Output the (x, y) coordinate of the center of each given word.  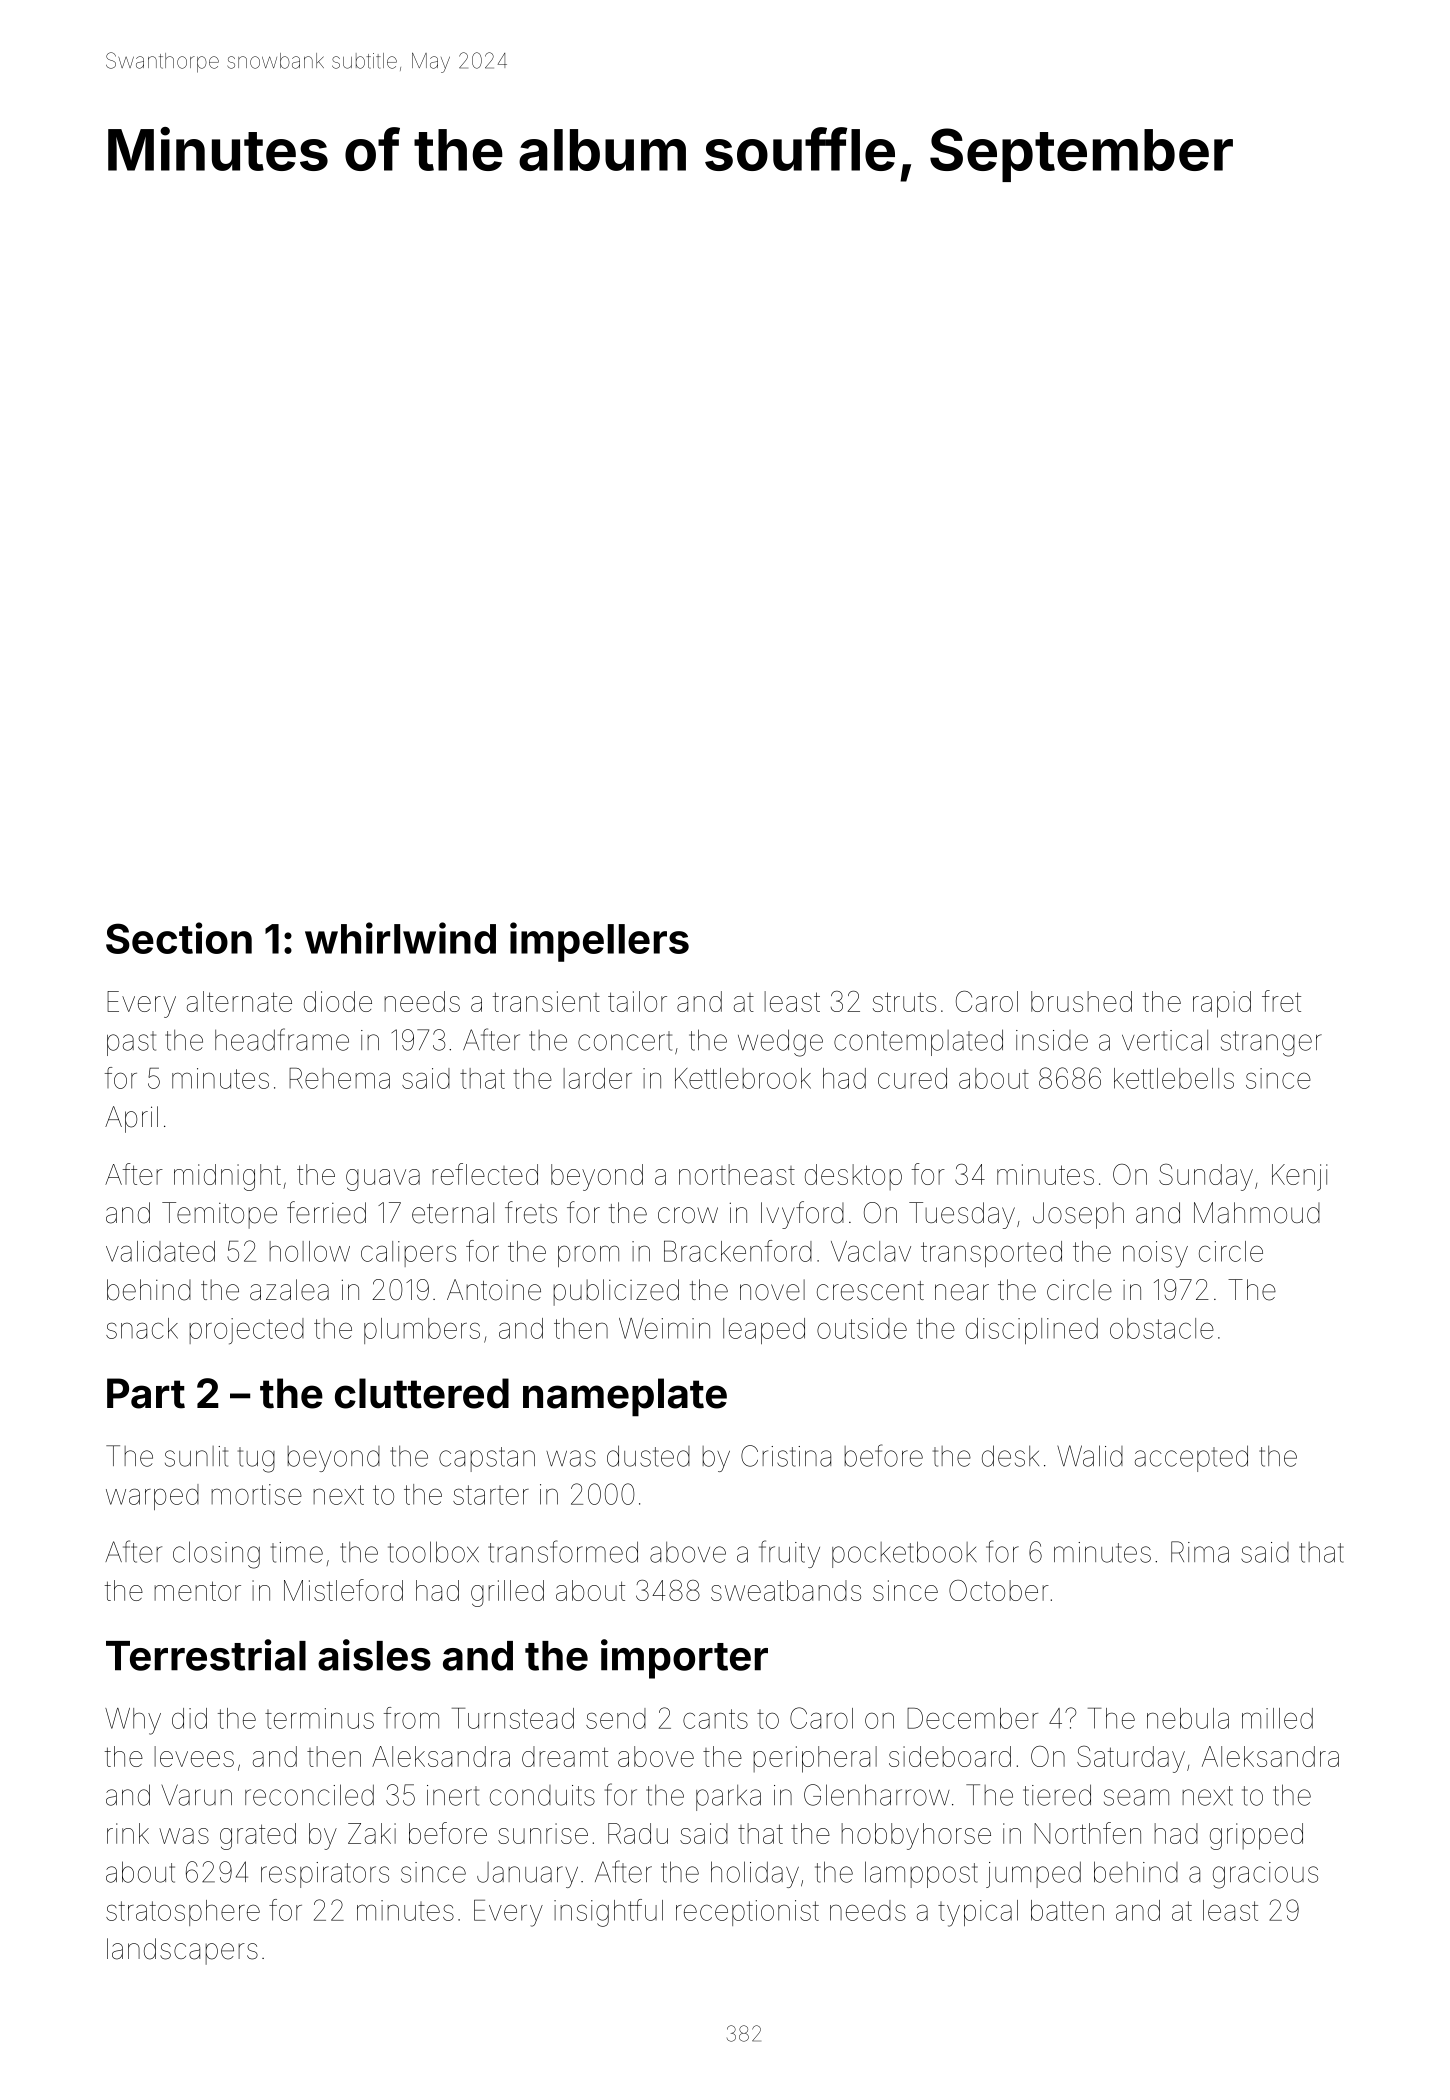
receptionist (747, 1913)
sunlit (196, 1456)
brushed (1081, 1001)
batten (1067, 1910)
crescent (870, 1291)
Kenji (1299, 1177)
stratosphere (183, 1913)
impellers (599, 942)
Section (179, 938)
